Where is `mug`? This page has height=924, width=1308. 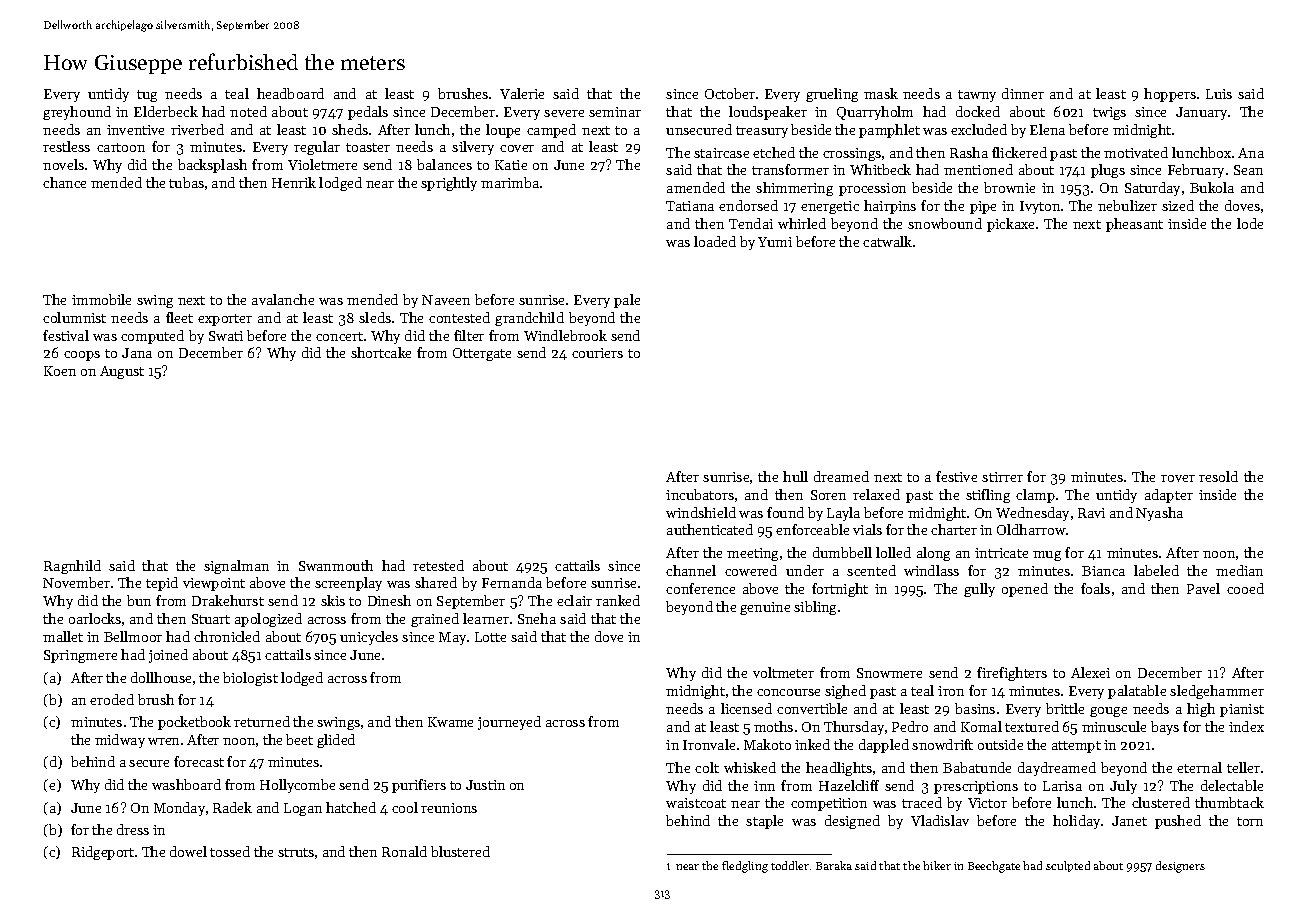 mug is located at coordinates (1047, 556).
